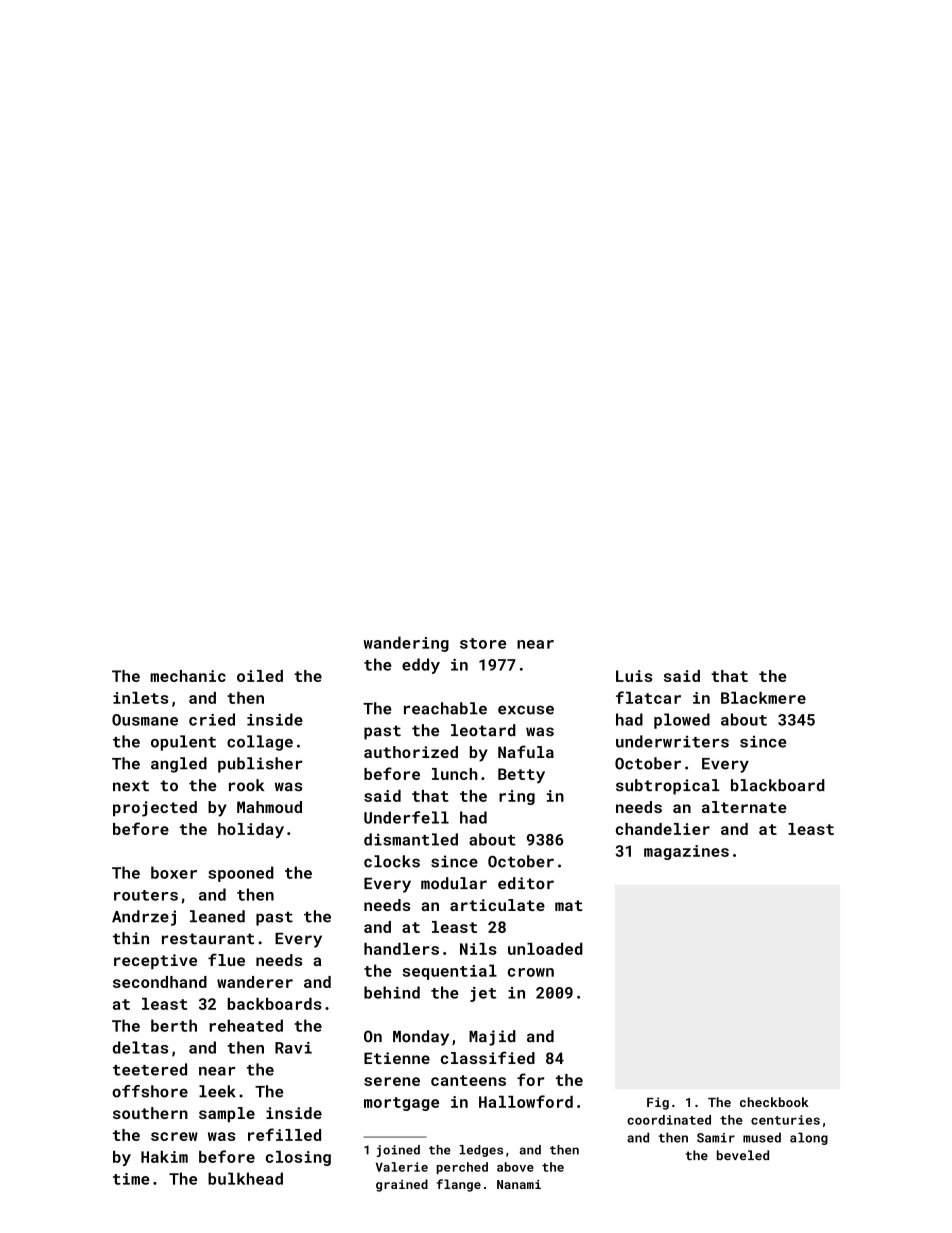  What do you see at coordinates (188, 676) in the document?
I see `mechanic` at bounding box center [188, 676].
